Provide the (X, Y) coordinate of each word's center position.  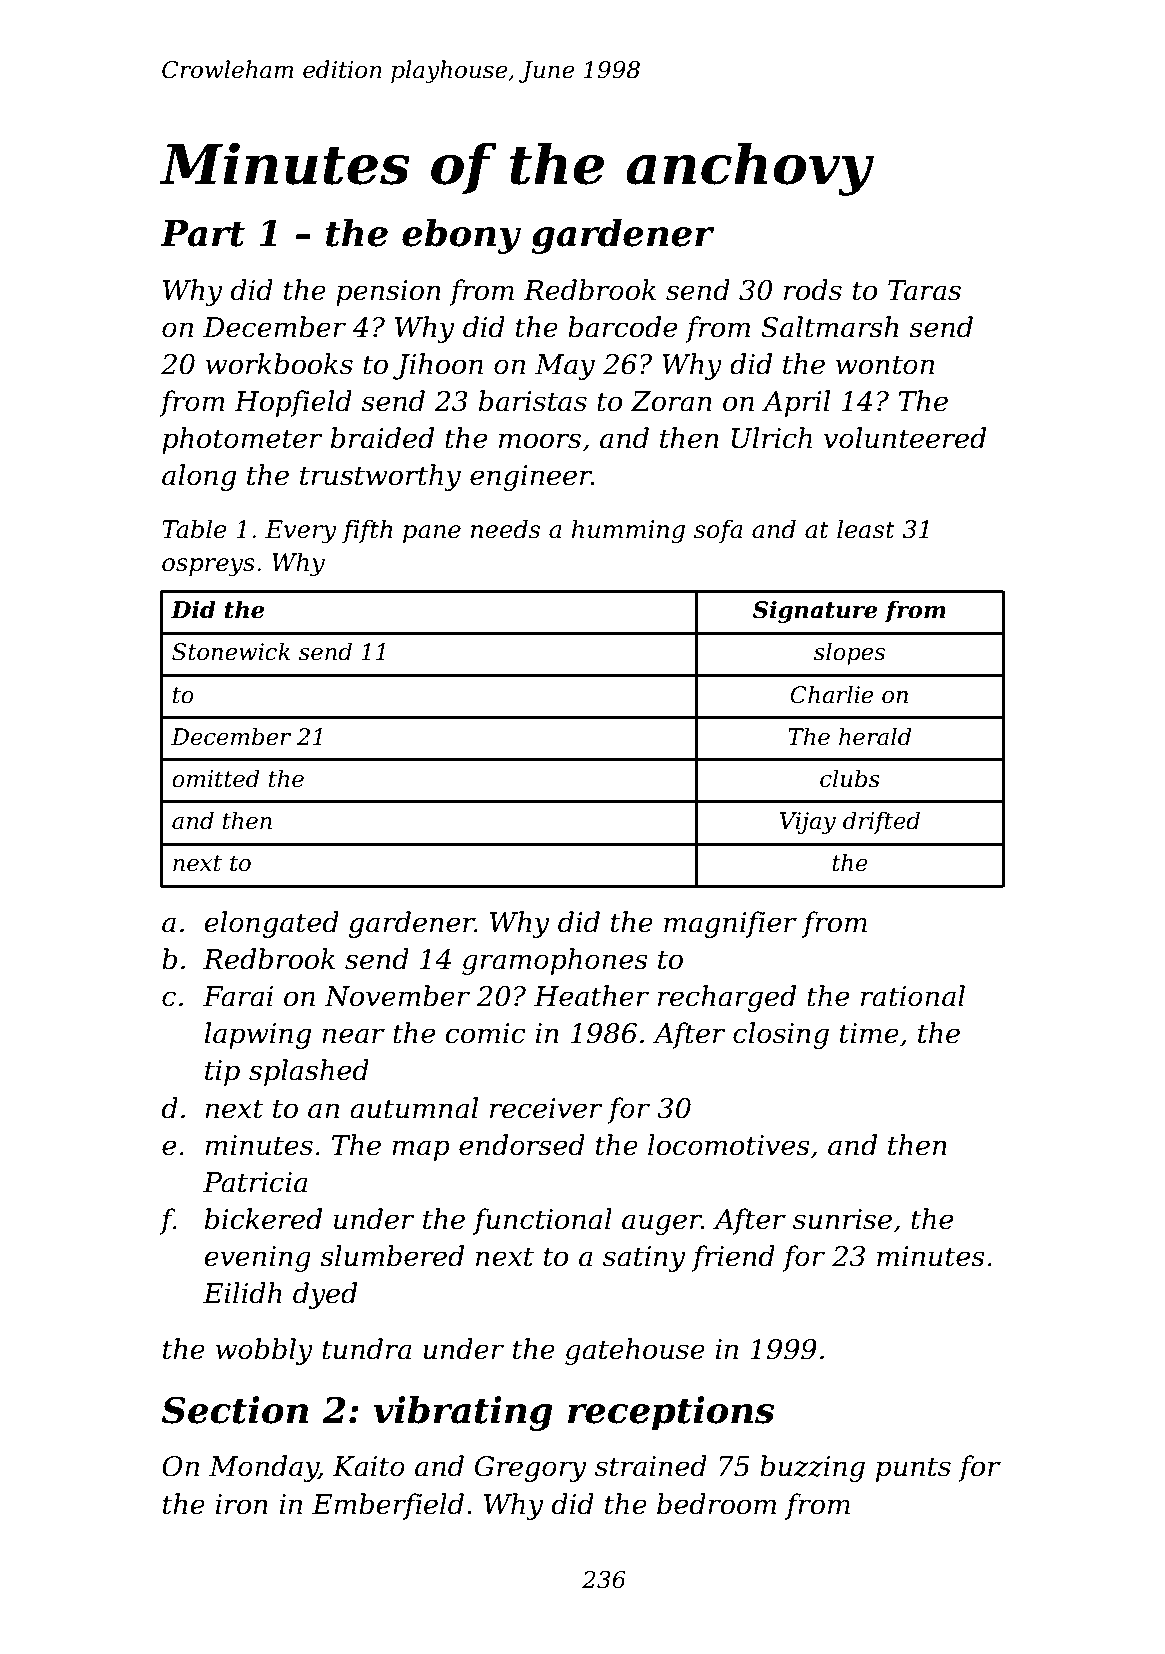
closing (781, 1035)
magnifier (730, 924)
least (866, 529)
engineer (531, 478)
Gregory (530, 1469)
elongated (272, 924)
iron (241, 1504)
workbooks (279, 364)
